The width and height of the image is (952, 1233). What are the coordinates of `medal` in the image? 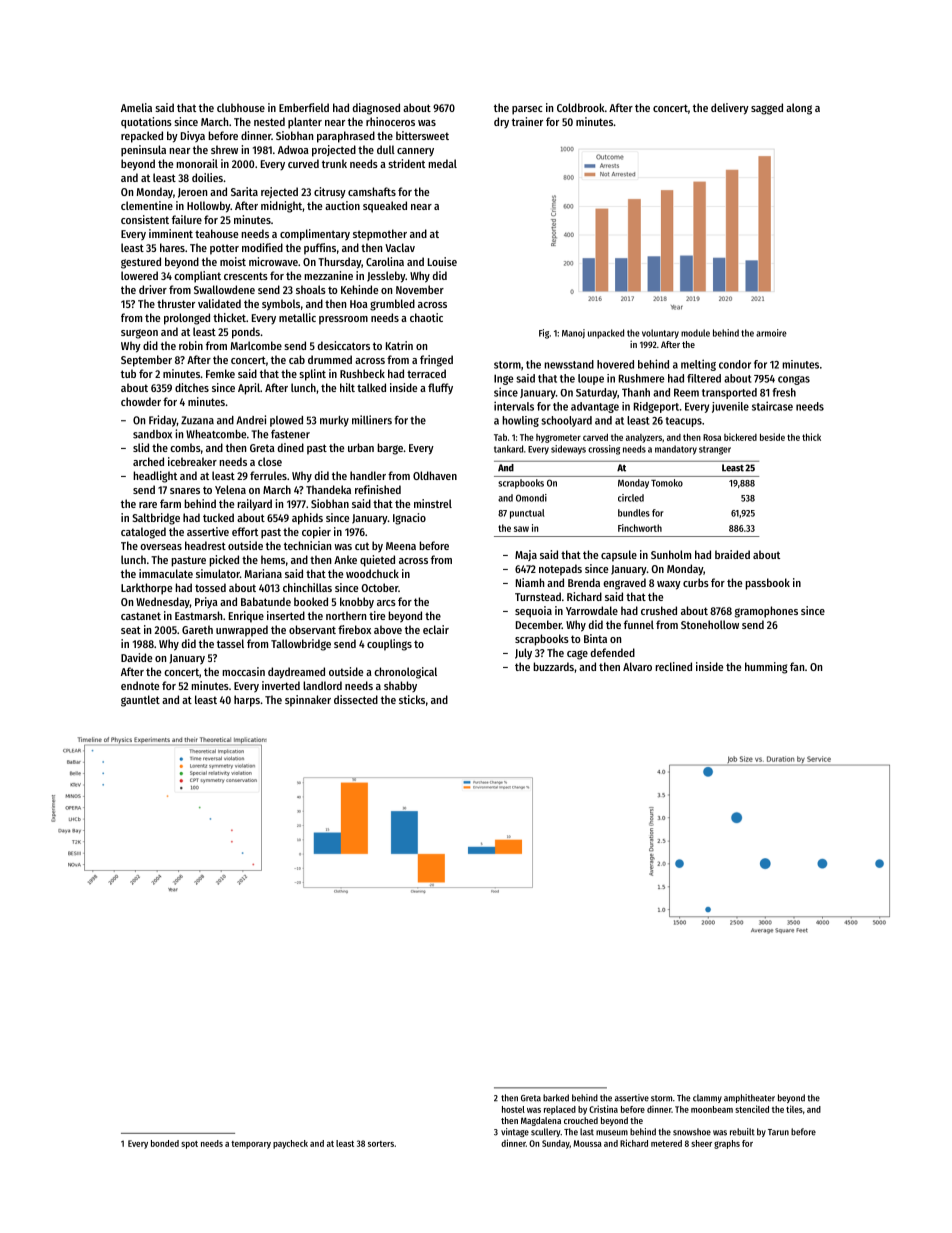 It's located at (442, 163).
